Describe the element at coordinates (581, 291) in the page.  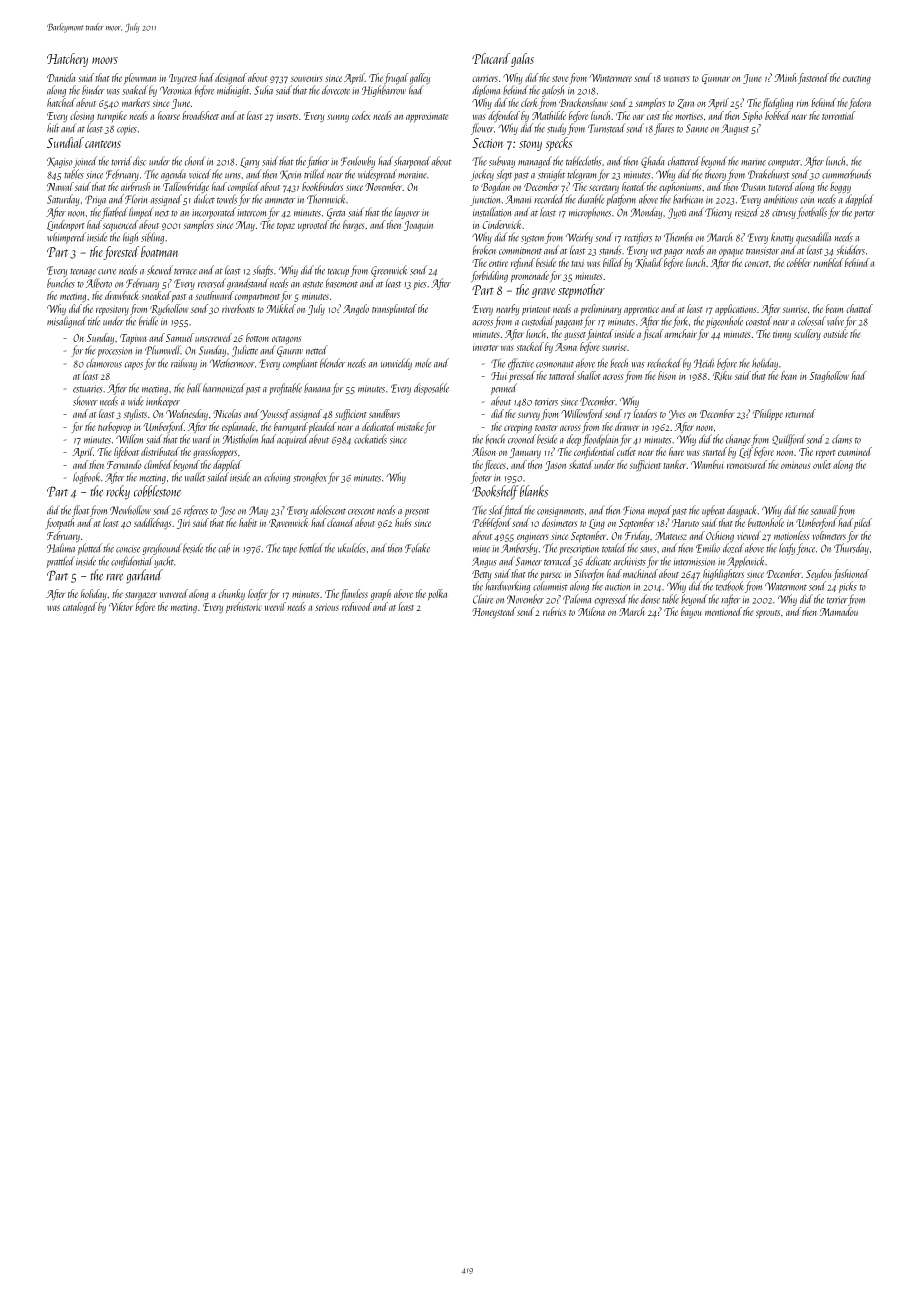
I see `stepmother` at that location.
